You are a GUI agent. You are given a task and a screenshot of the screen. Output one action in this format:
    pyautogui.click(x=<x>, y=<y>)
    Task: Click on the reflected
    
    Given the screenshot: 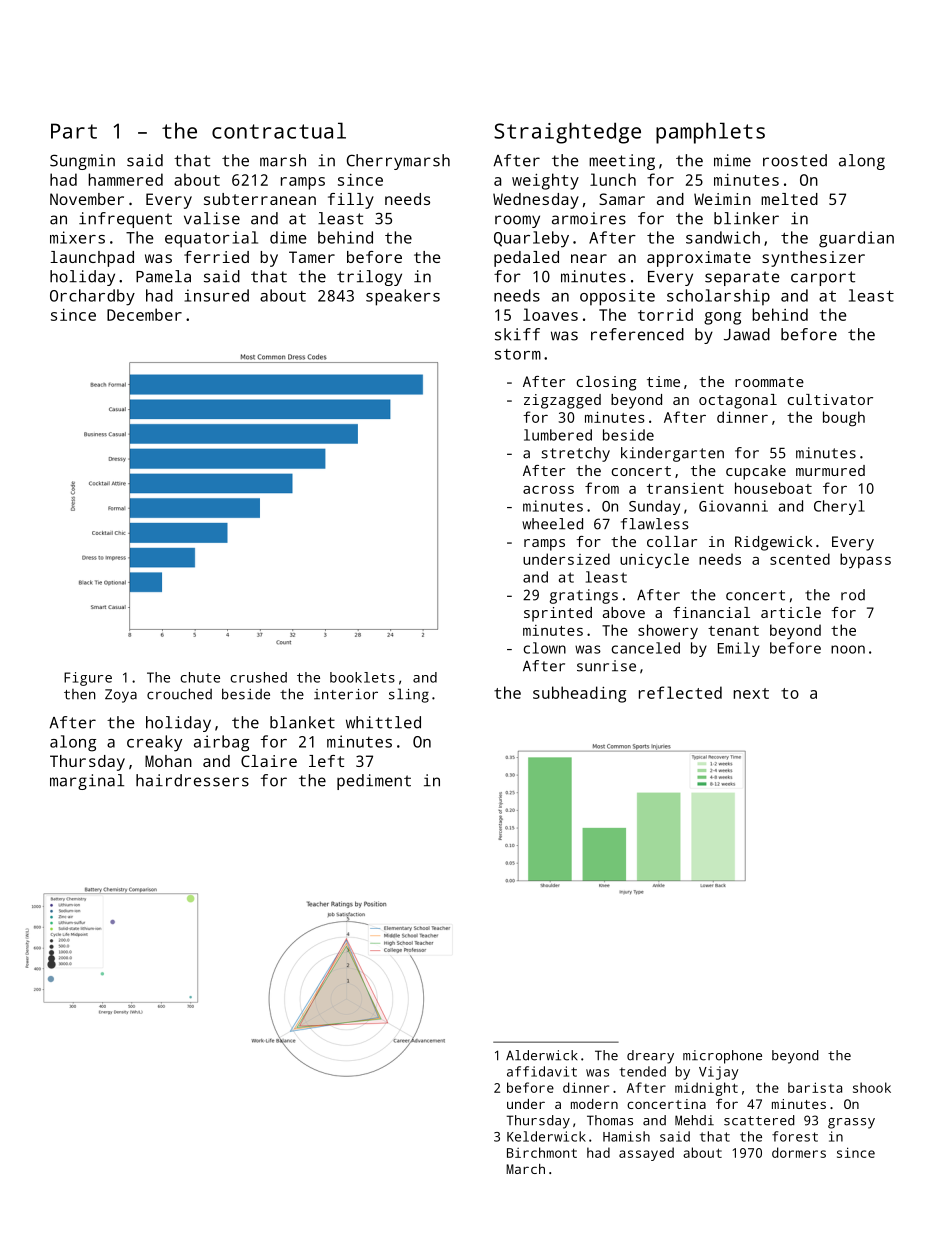 What is the action you would take?
    pyautogui.click(x=680, y=692)
